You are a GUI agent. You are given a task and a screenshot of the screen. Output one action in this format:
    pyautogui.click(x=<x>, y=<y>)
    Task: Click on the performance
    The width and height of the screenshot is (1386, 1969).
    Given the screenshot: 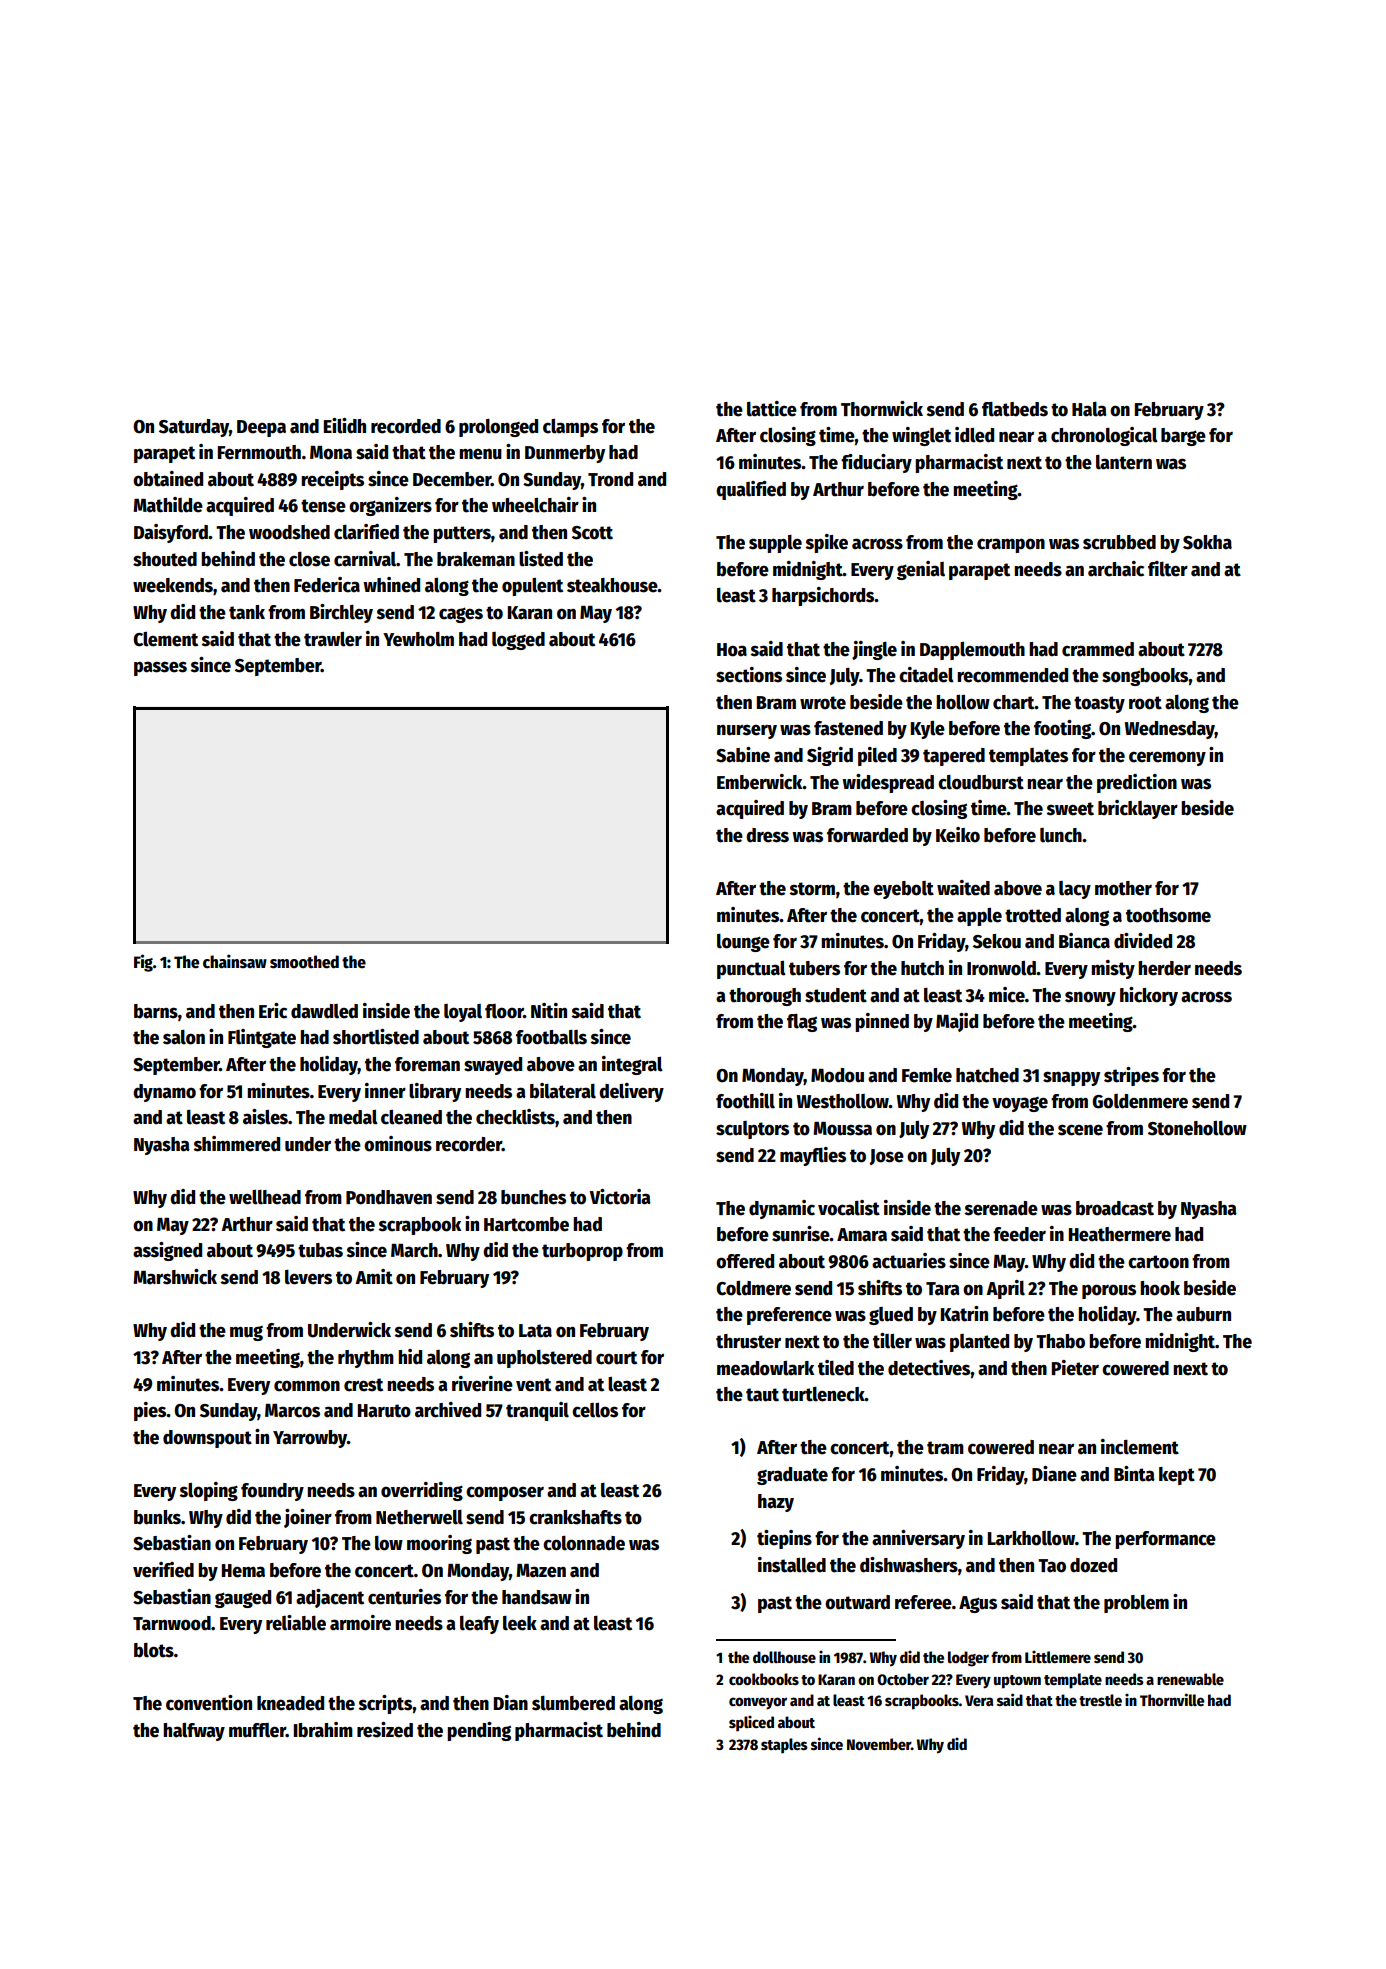 What is the action you would take?
    pyautogui.click(x=1165, y=1540)
